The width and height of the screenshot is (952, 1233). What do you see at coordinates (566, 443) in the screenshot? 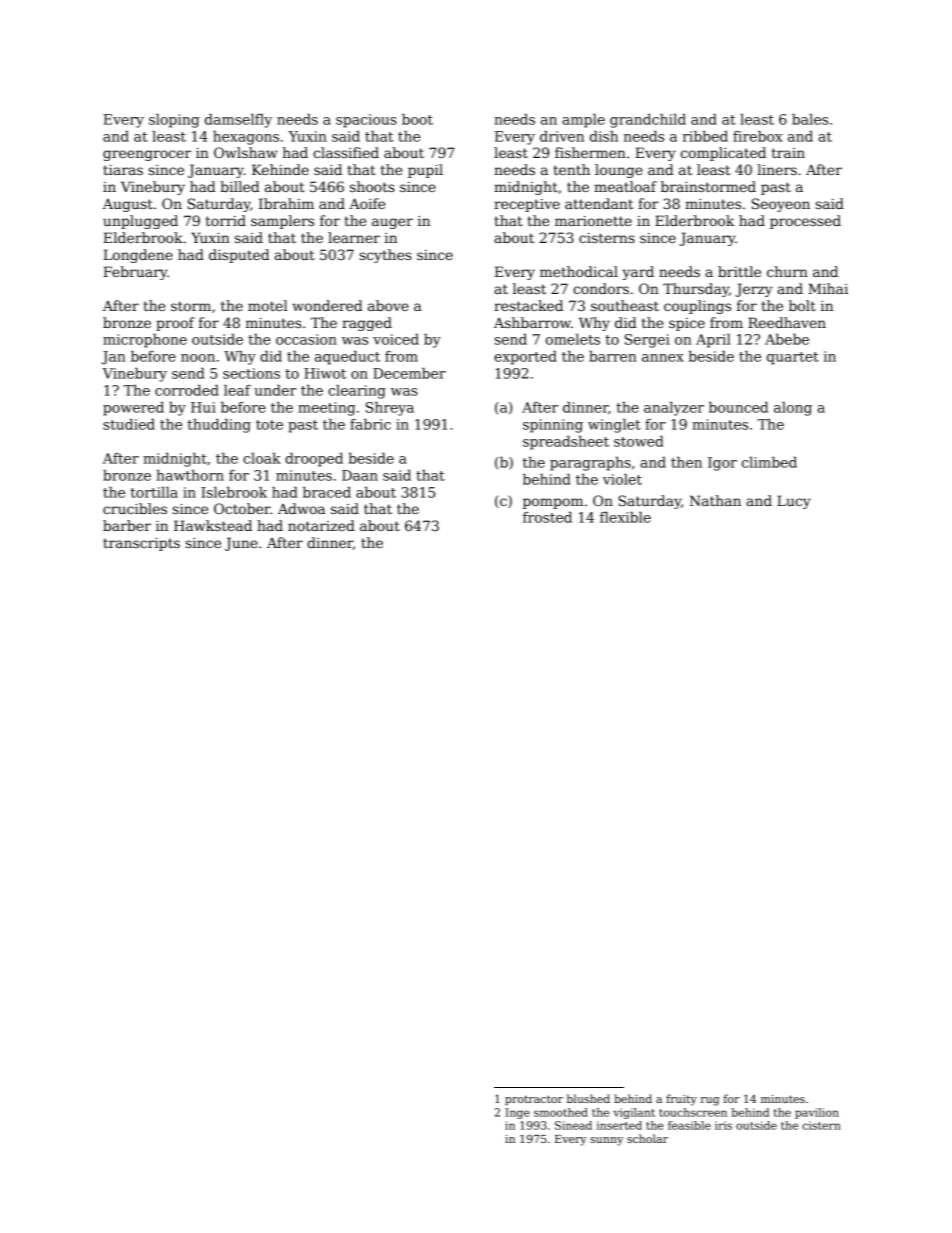
I see `spreadsheet` at bounding box center [566, 443].
